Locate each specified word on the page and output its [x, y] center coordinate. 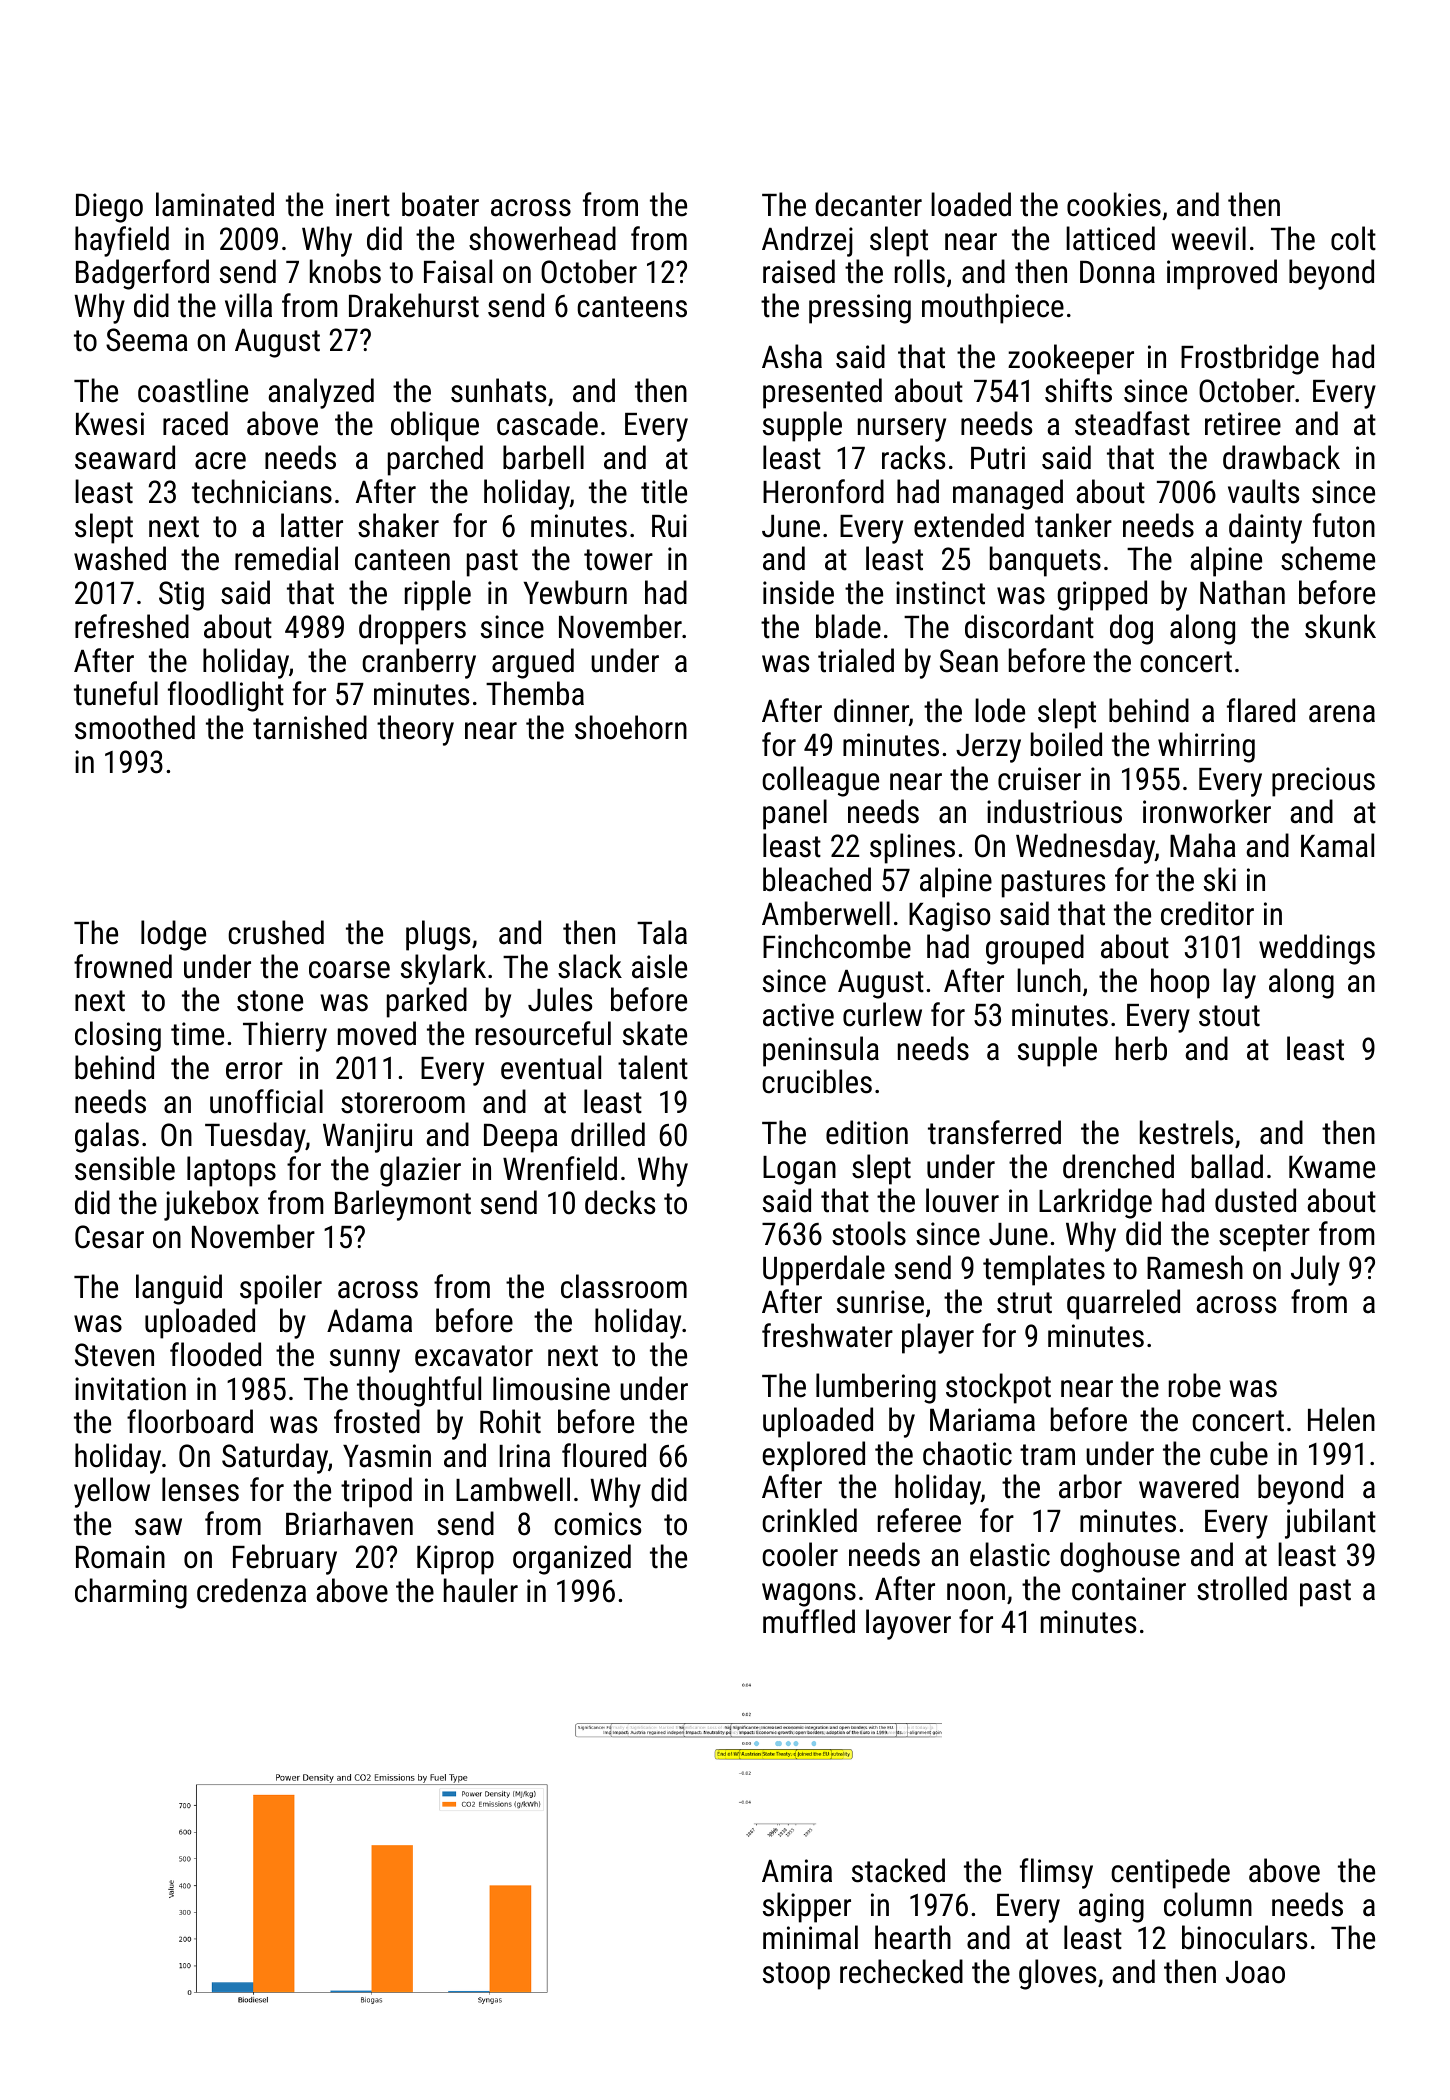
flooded [215, 1354]
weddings [1317, 949]
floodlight [226, 696]
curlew [882, 1014]
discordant [1029, 626]
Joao [1255, 1972]
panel [795, 814]
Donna [1117, 272]
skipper [807, 1907]
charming [131, 1593]
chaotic [967, 1453]
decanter [868, 204]
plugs [438, 935]
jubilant [1330, 1523]
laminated [215, 204]
